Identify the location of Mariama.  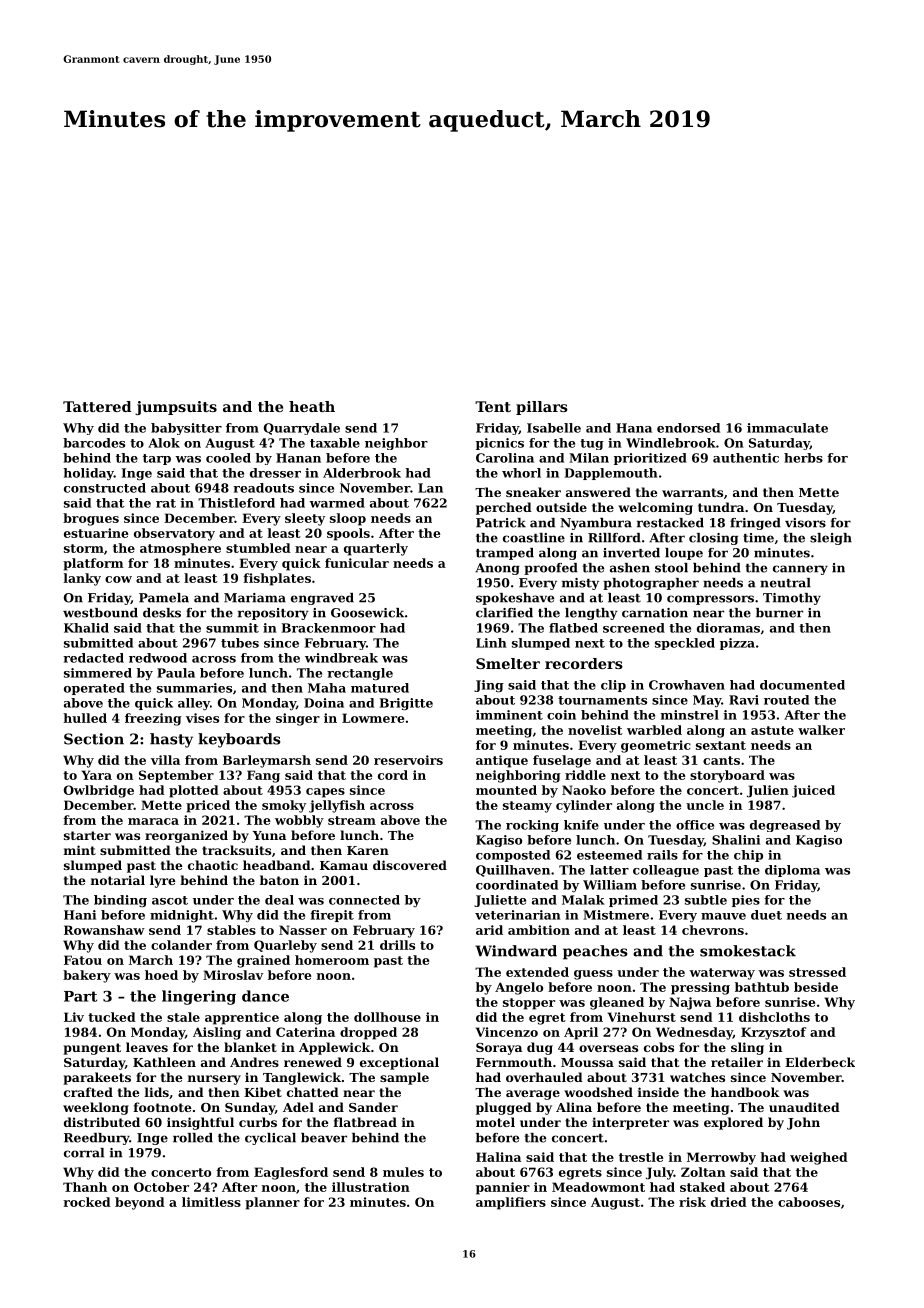
(255, 598).
